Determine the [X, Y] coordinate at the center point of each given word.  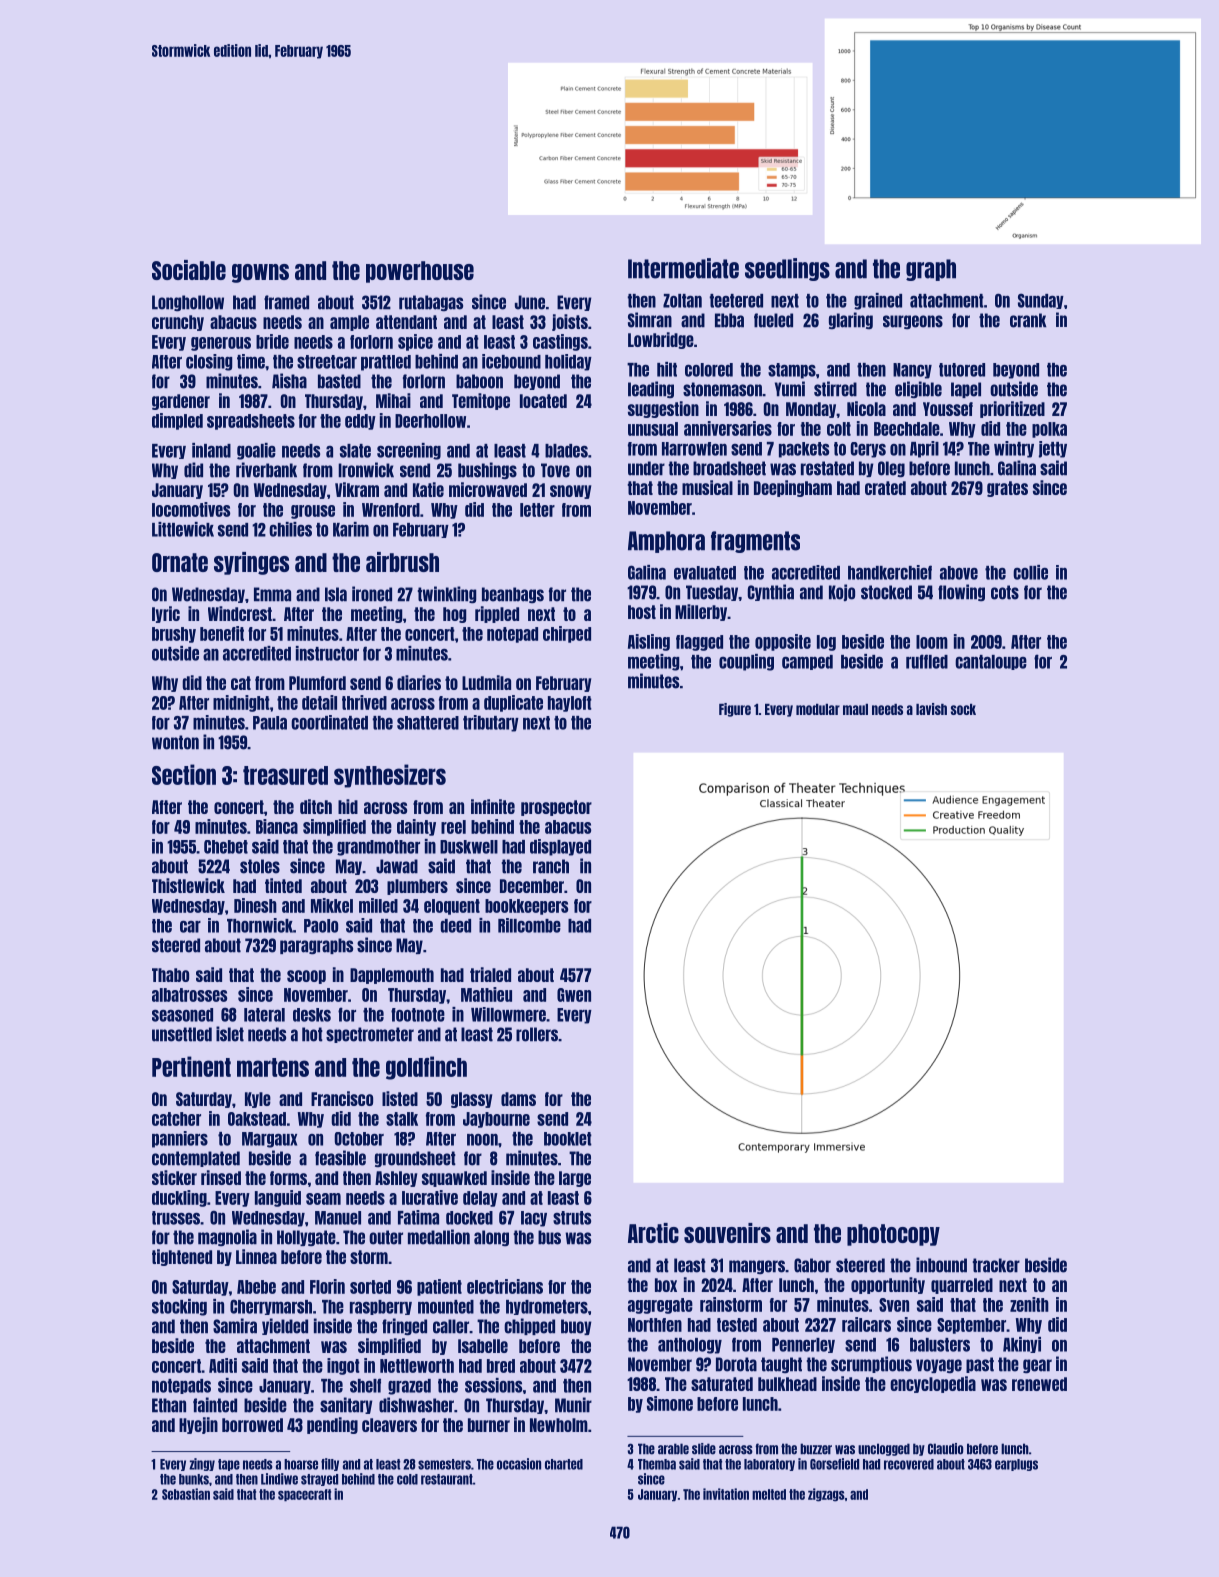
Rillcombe [529, 925]
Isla [336, 594]
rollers [537, 1034]
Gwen [574, 995]
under [646, 468]
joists [570, 322]
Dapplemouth [392, 976]
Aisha [289, 381]
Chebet [226, 847]
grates [1007, 489]
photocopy [893, 1235]
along [491, 1238]
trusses [176, 1218]
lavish [931, 709]
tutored [962, 370]
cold [407, 1479]
